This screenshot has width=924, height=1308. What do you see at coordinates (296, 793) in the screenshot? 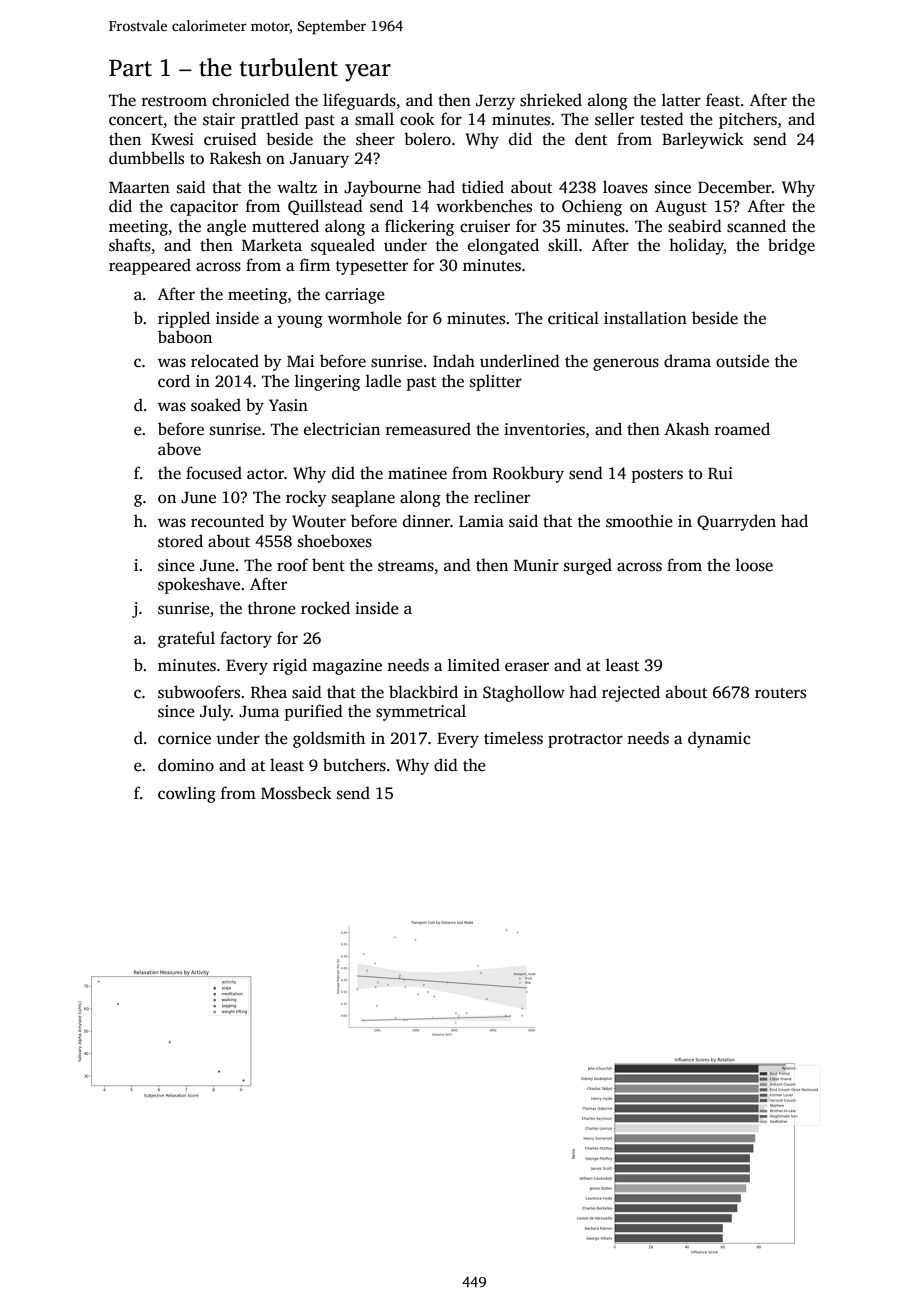
I see `Mossbeck` at bounding box center [296, 793].
